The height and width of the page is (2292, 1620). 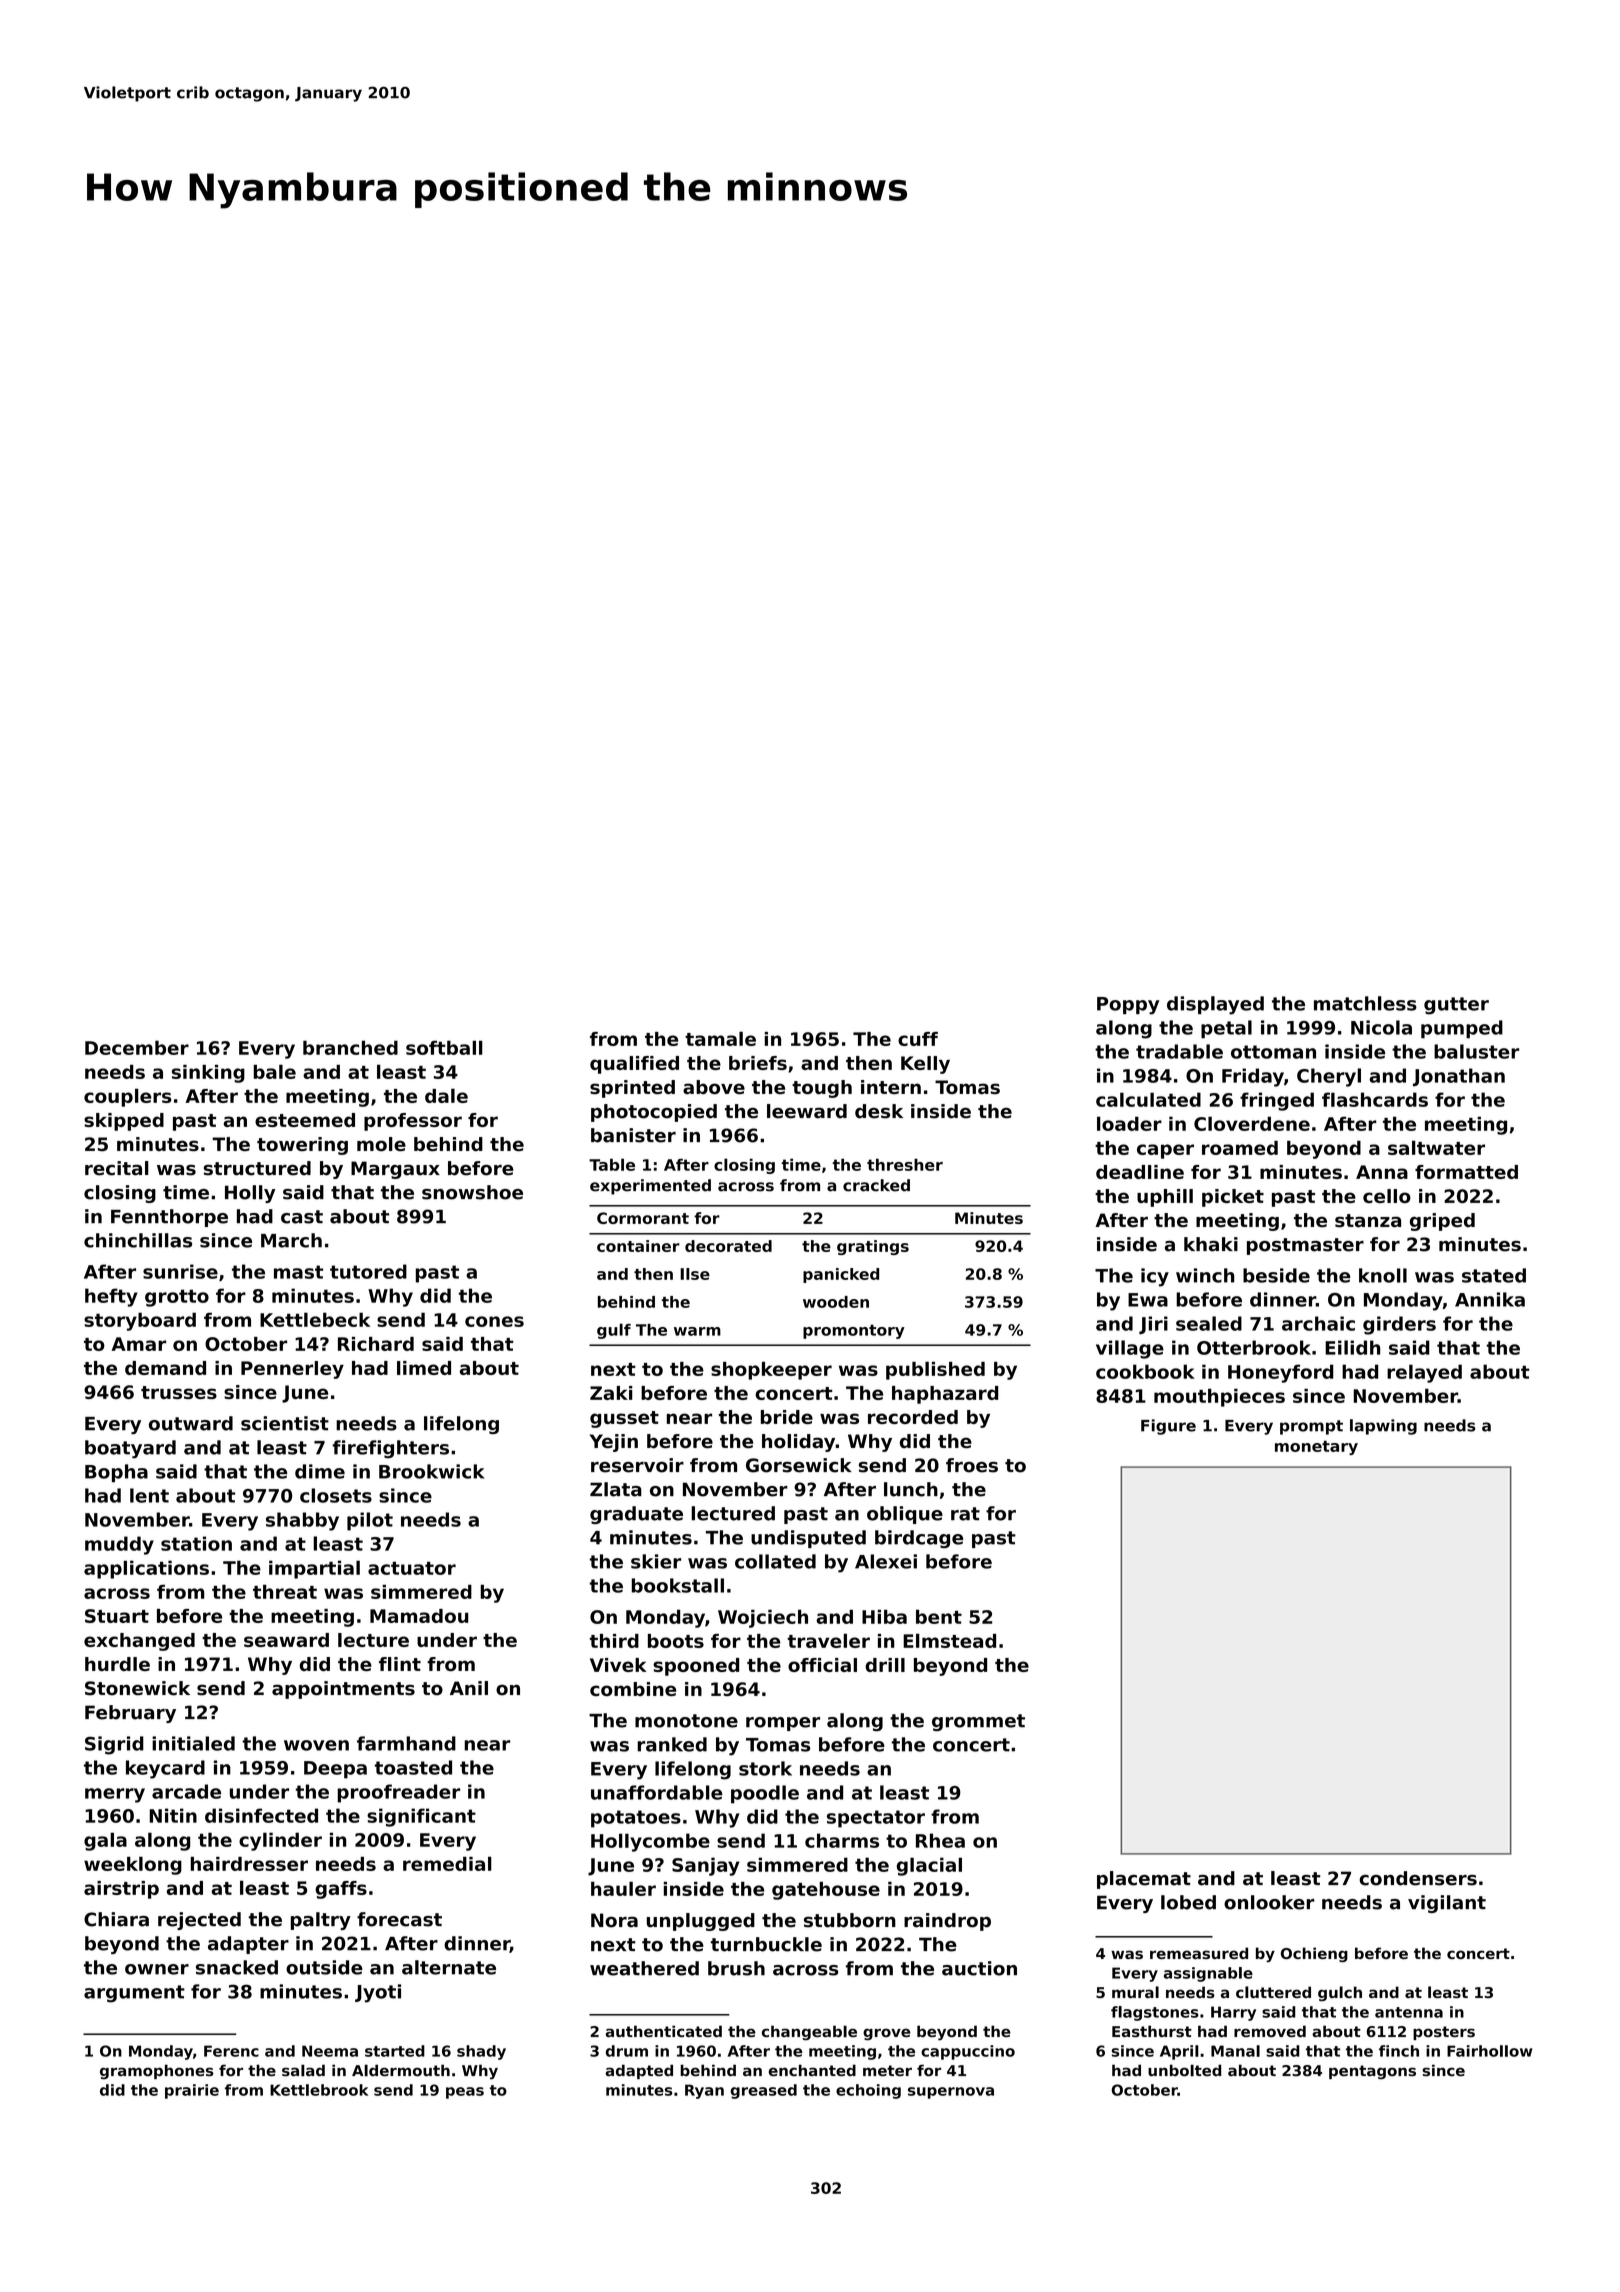 What do you see at coordinates (1233, 1198) in the page?
I see `picket` at bounding box center [1233, 1198].
